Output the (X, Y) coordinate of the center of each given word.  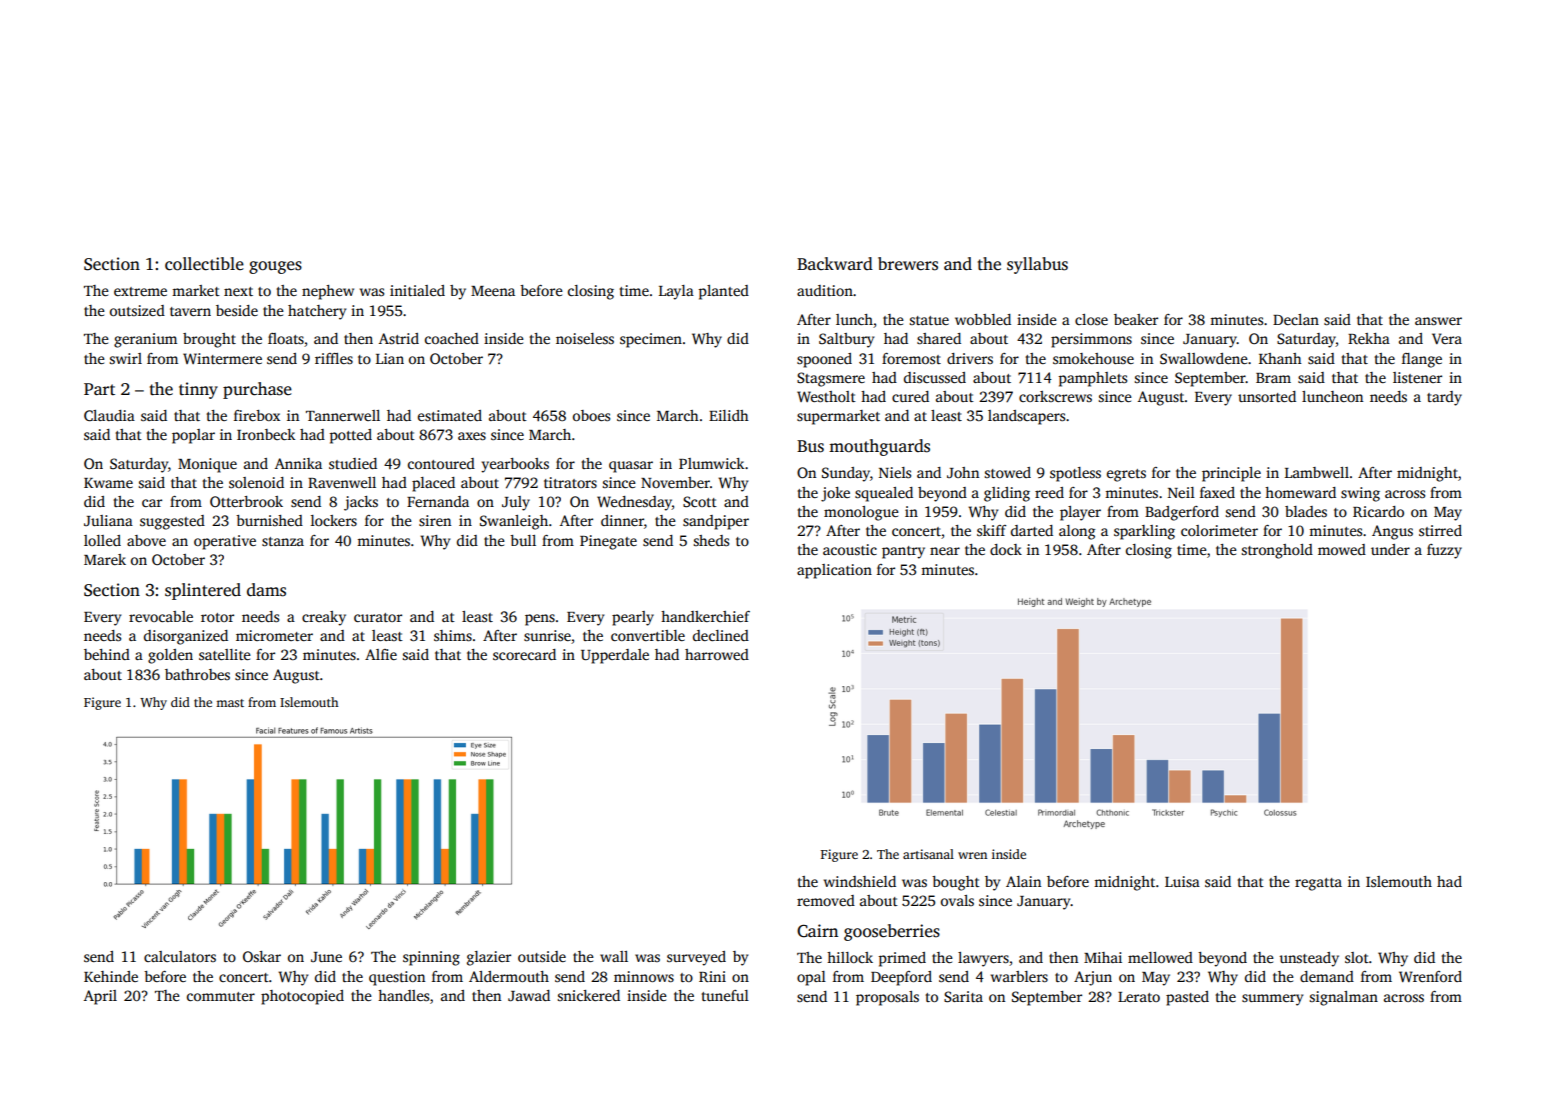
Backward (835, 263)
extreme (140, 291)
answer (1438, 321)
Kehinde (111, 976)
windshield (860, 881)
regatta (1318, 884)
